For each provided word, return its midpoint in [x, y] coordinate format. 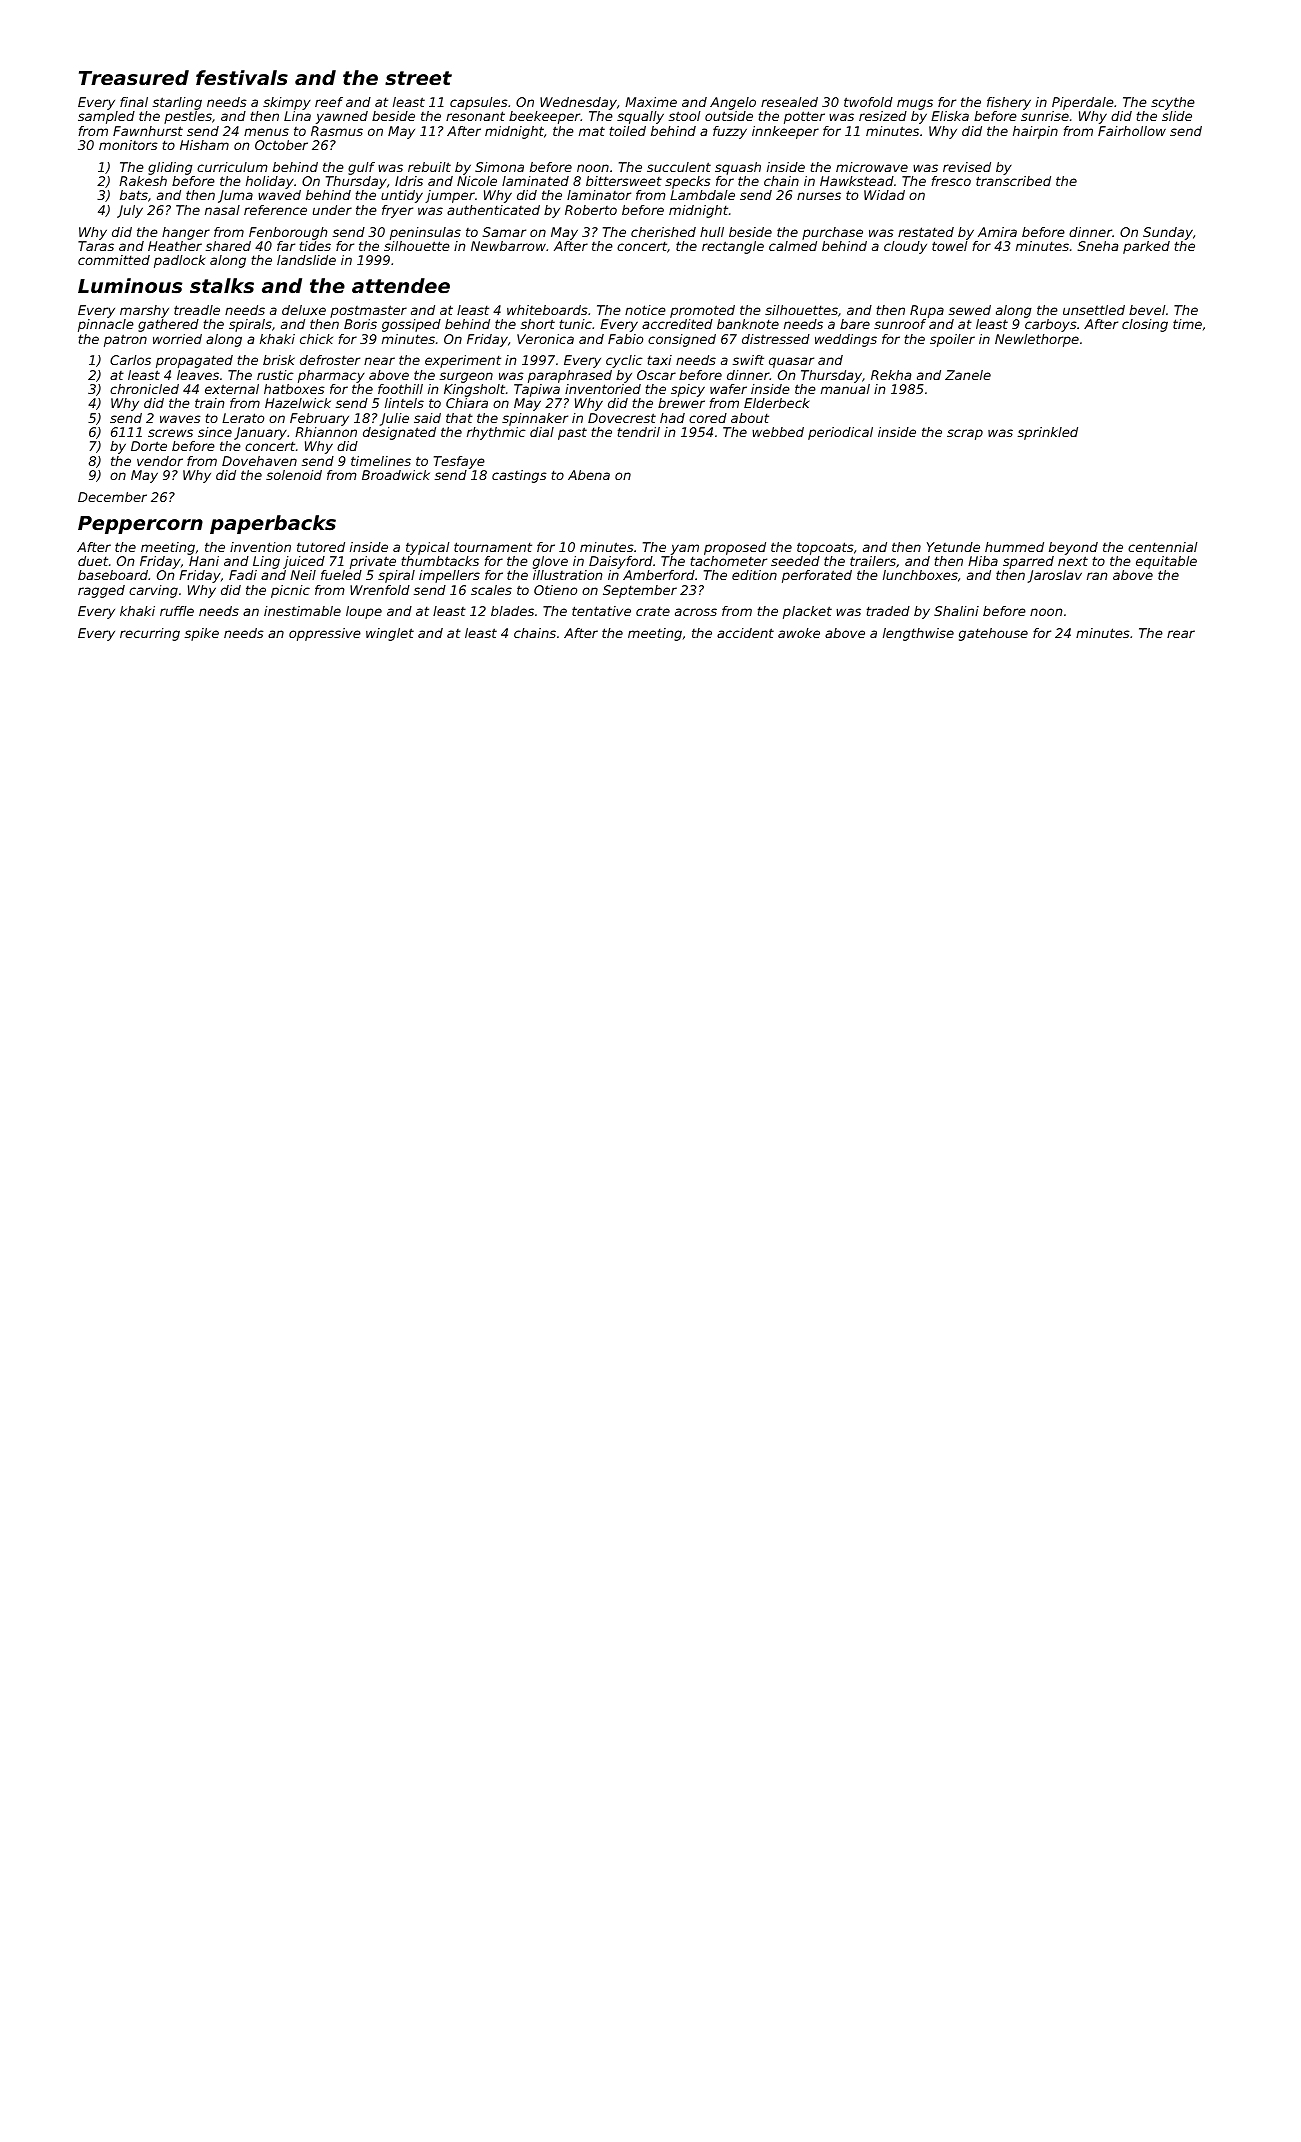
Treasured [134, 78]
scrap [965, 434]
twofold [868, 102]
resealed [789, 102]
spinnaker [535, 419]
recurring [150, 634]
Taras [96, 246]
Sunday [1168, 233]
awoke [799, 633]
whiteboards [547, 310]
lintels [404, 403]
